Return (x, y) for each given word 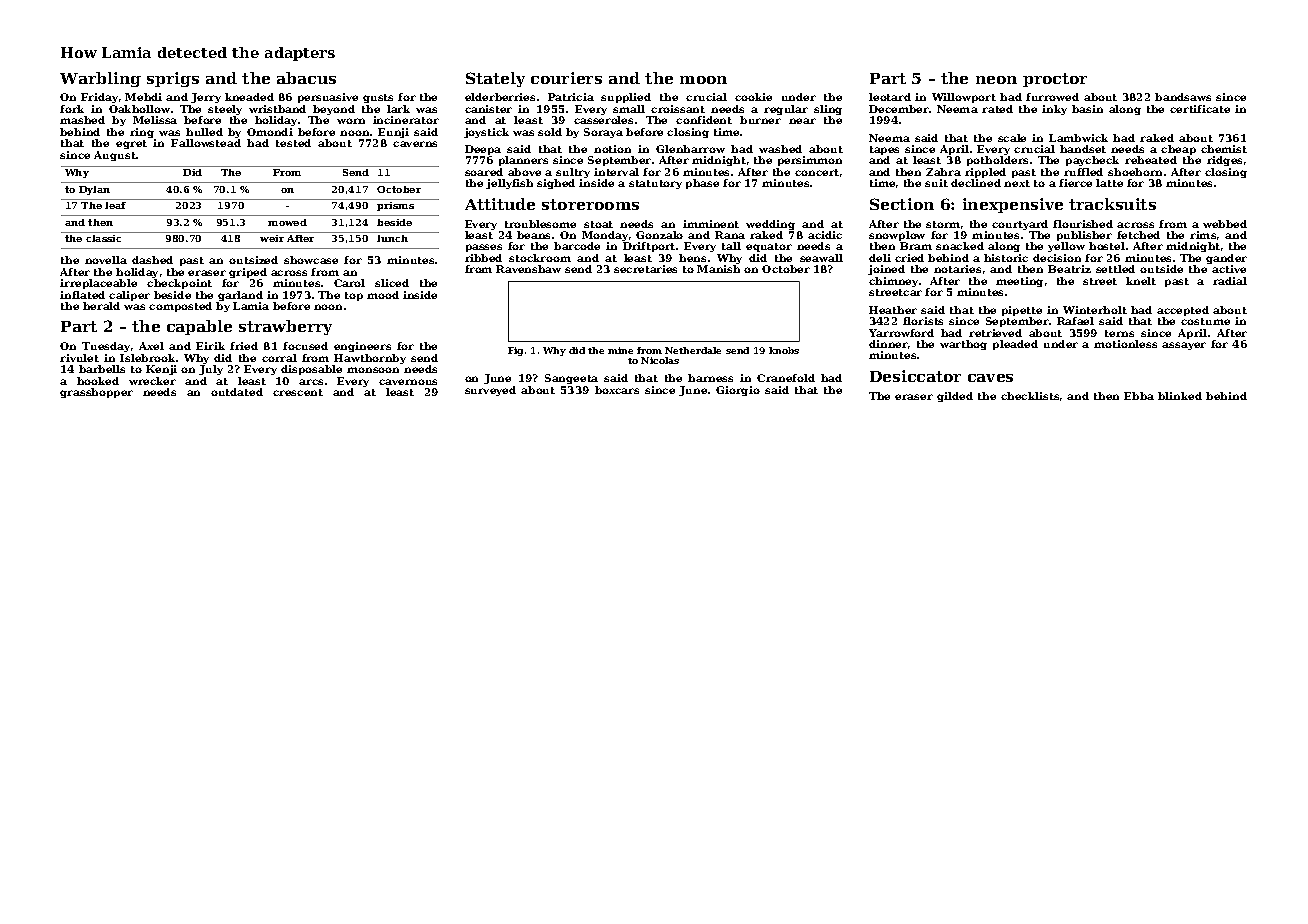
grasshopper (96, 393)
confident (704, 120)
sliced (392, 283)
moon (703, 80)
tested (293, 143)
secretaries (645, 269)
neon (996, 80)
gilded (955, 397)
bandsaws (1183, 97)
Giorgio (738, 391)
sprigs (173, 79)
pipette (1022, 311)
